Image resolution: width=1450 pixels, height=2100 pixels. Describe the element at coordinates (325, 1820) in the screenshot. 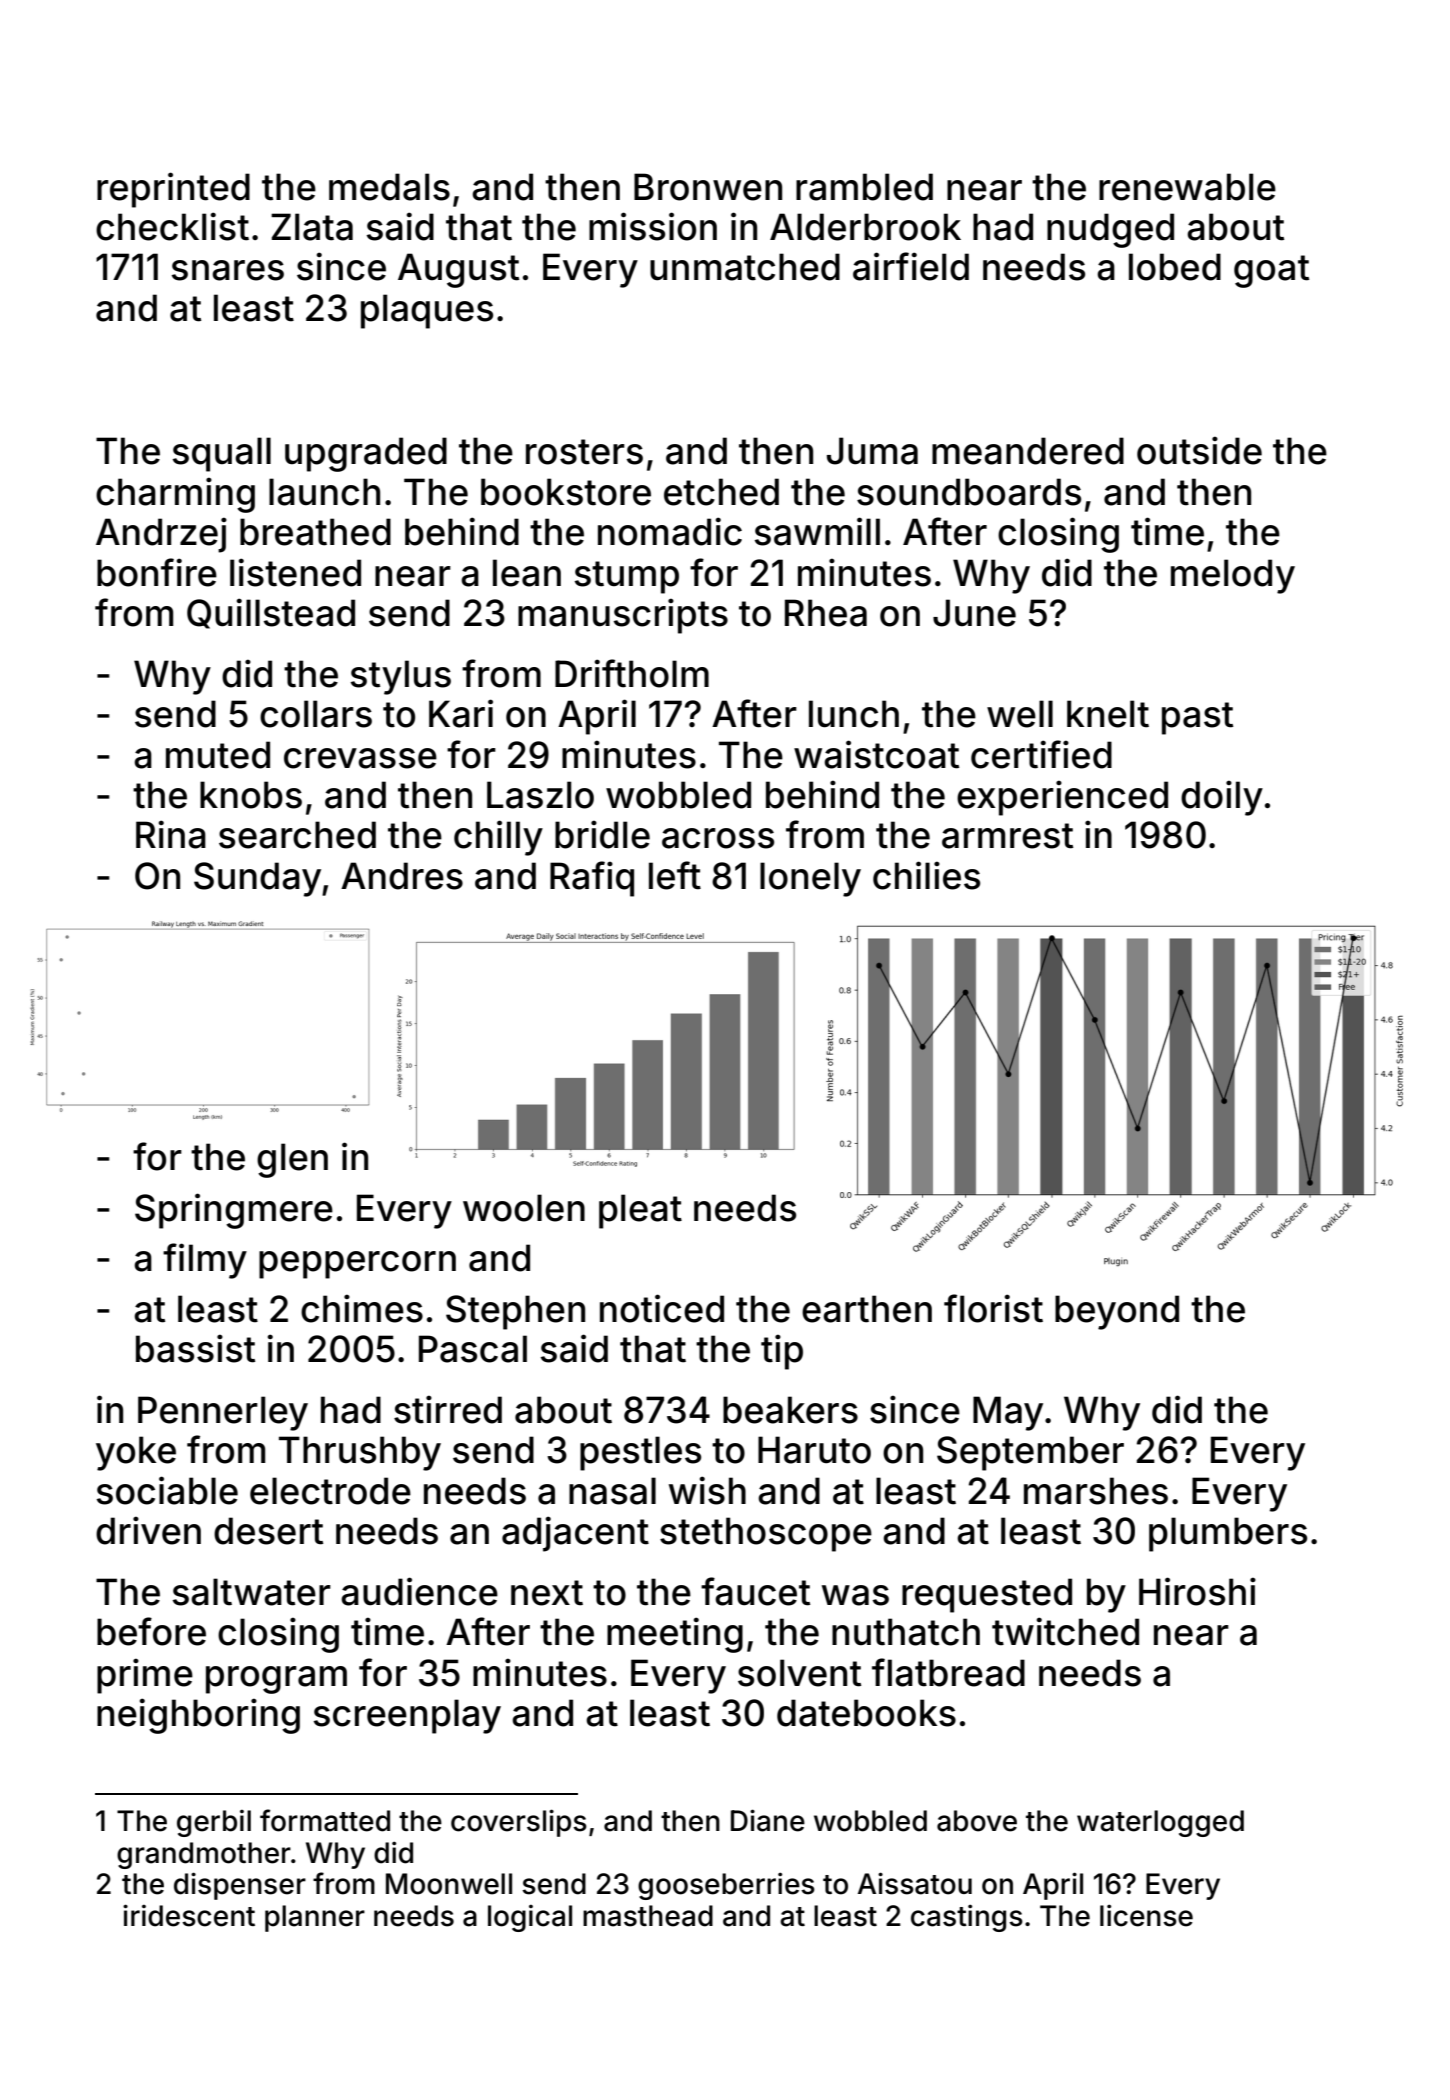

I see `formatted` at that location.
